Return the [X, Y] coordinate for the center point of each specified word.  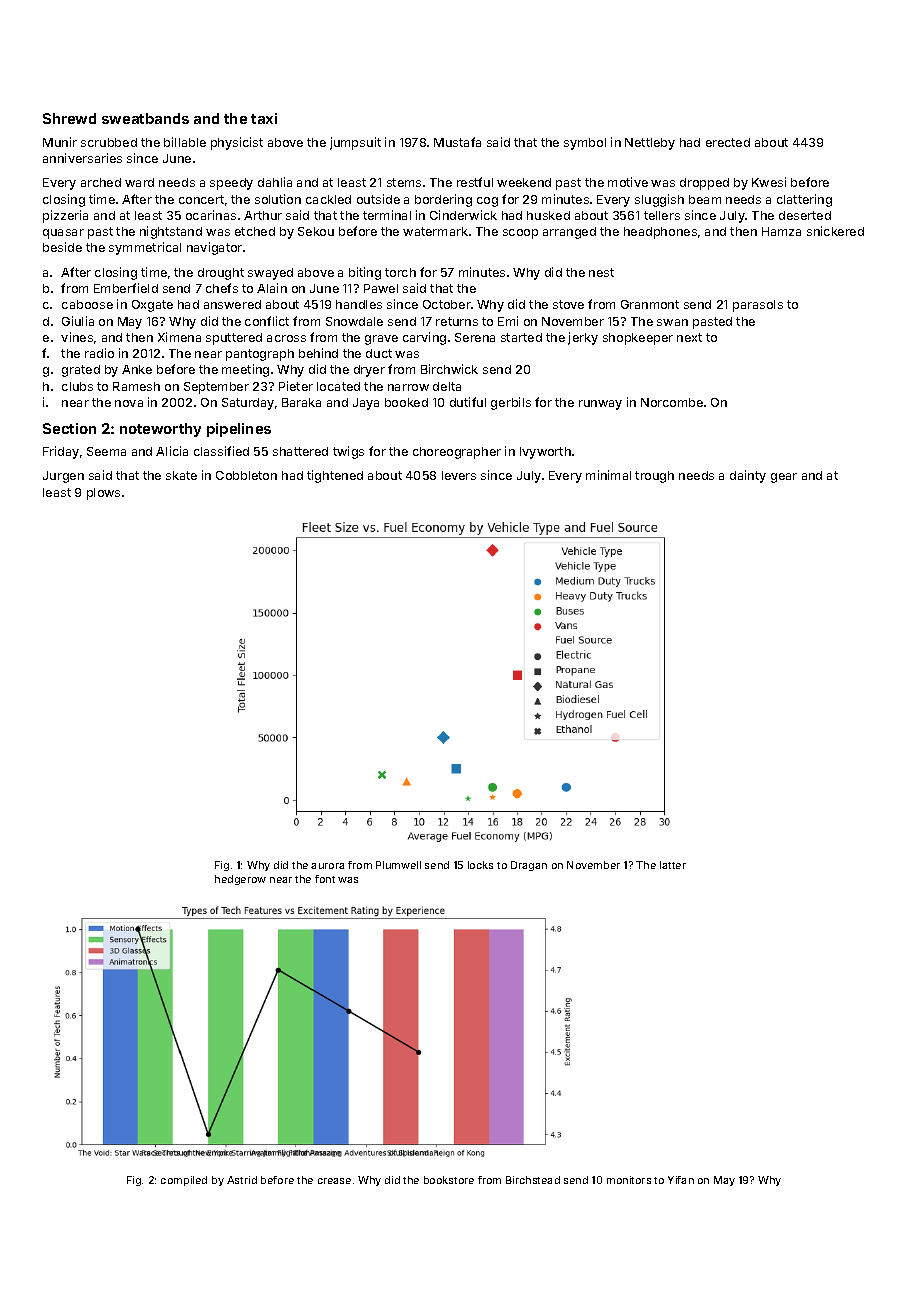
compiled [184, 1181]
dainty [748, 476]
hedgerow [240, 880]
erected [728, 142]
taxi [264, 118]
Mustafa [457, 142]
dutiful [468, 402]
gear [784, 478]
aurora [327, 866]
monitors [629, 1180]
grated [81, 371]
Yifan [681, 1180]
